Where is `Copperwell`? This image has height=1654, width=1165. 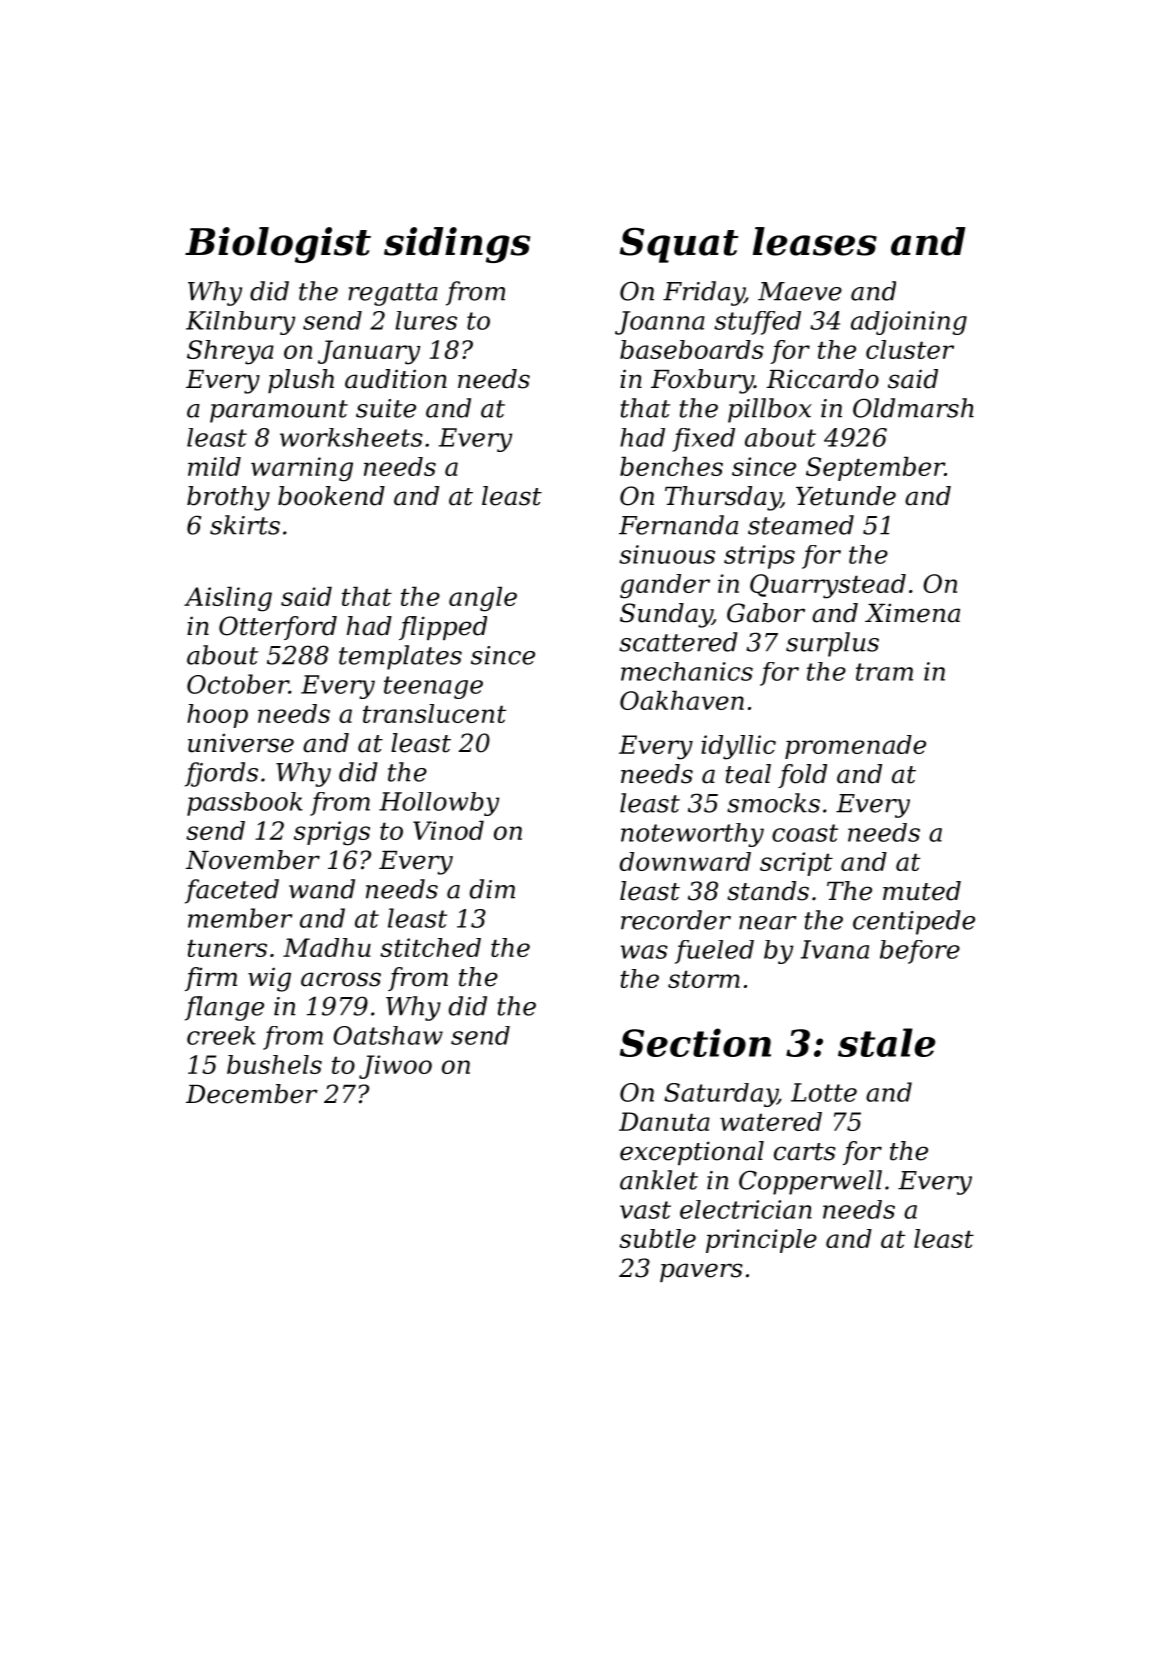
Copperwell is located at coordinates (810, 1182).
